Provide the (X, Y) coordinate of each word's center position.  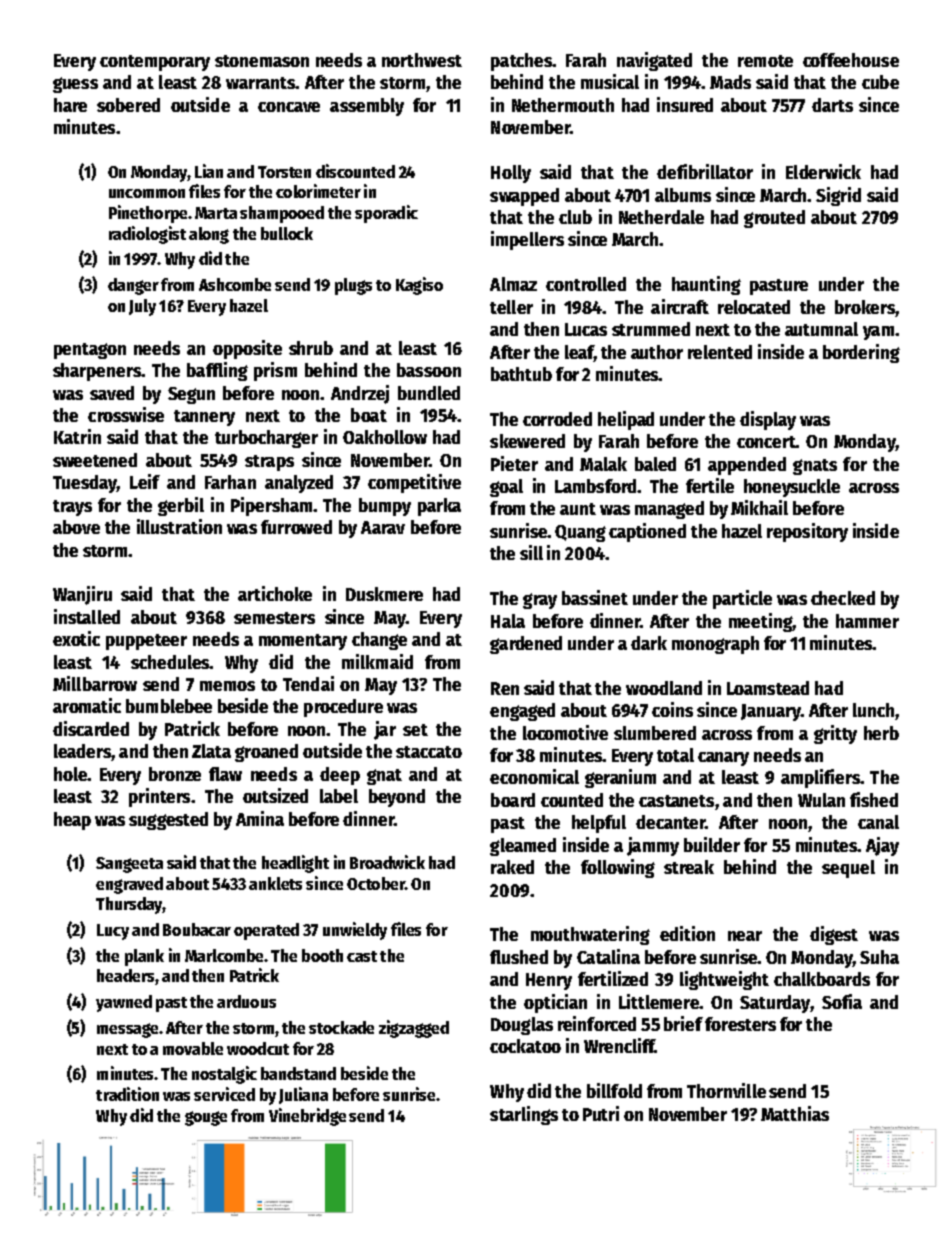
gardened (526, 645)
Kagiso (419, 286)
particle (742, 599)
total (675, 755)
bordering (861, 353)
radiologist (147, 235)
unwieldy (355, 931)
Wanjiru (82, 595)
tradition (127, 1094)
